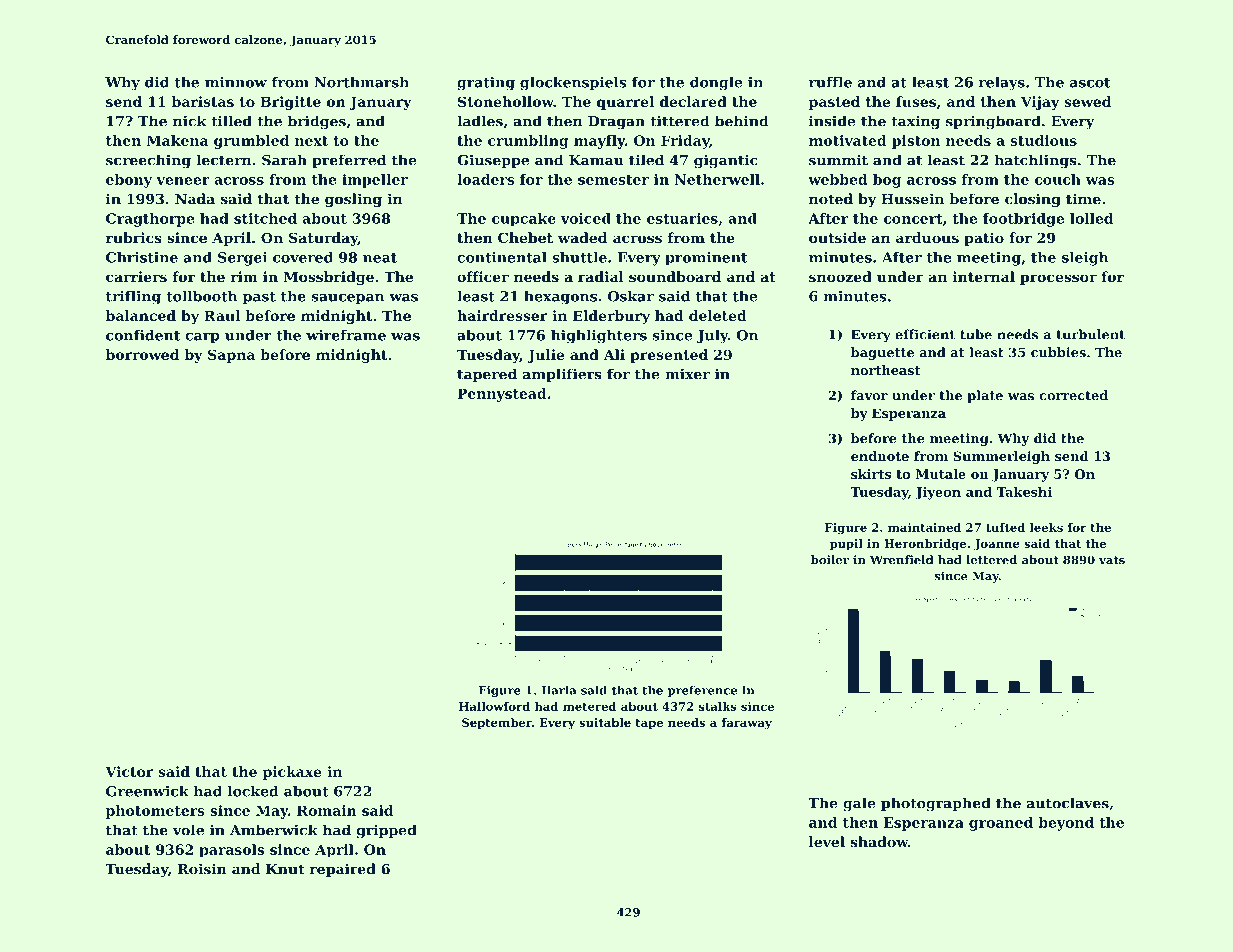 The height and width of the screenshot is (952, 1233). Describe the element at coordinates (485, 179) in the screenshot. I see `loaders` at that location.
